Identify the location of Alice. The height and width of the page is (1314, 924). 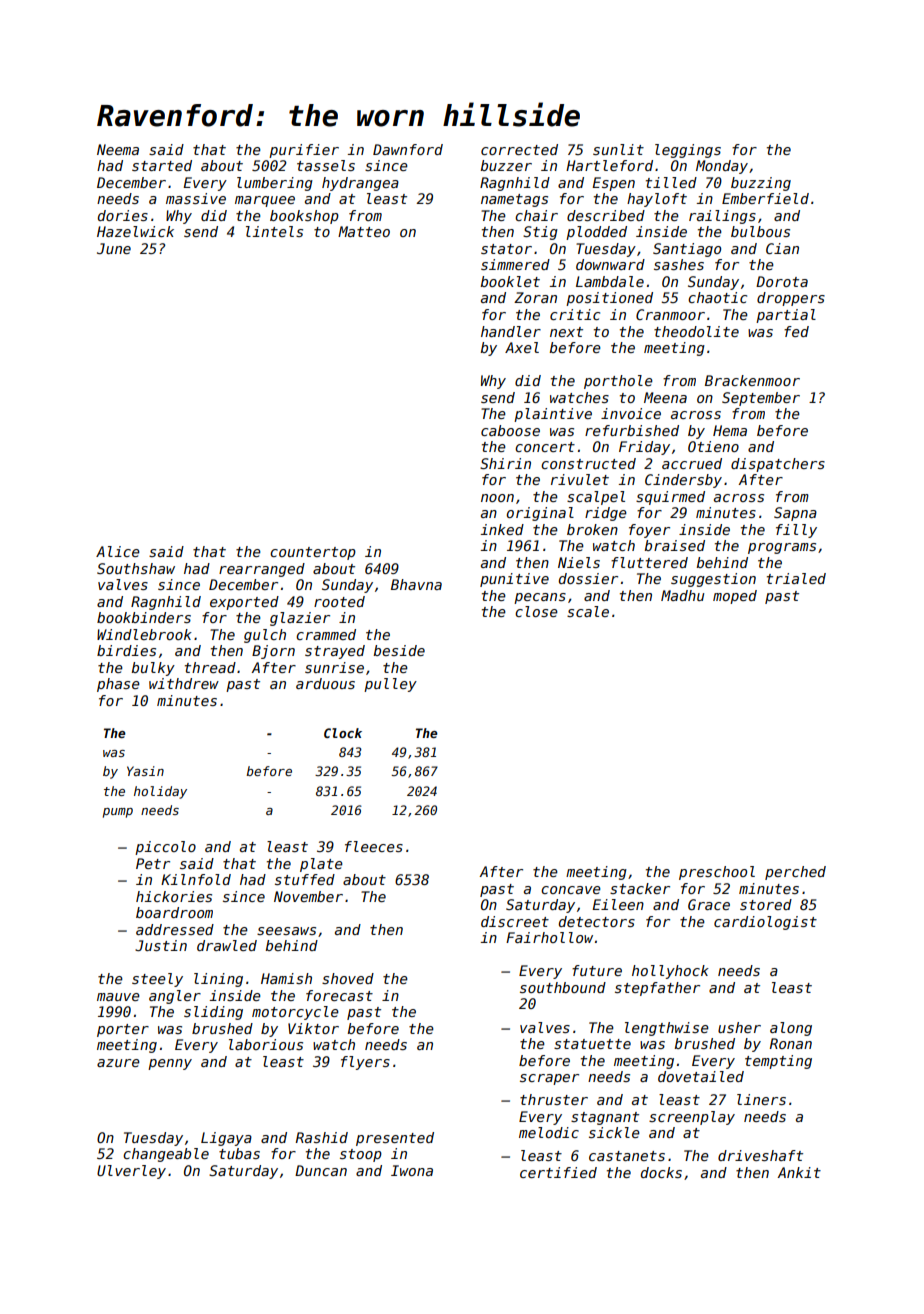
(118, 551).
